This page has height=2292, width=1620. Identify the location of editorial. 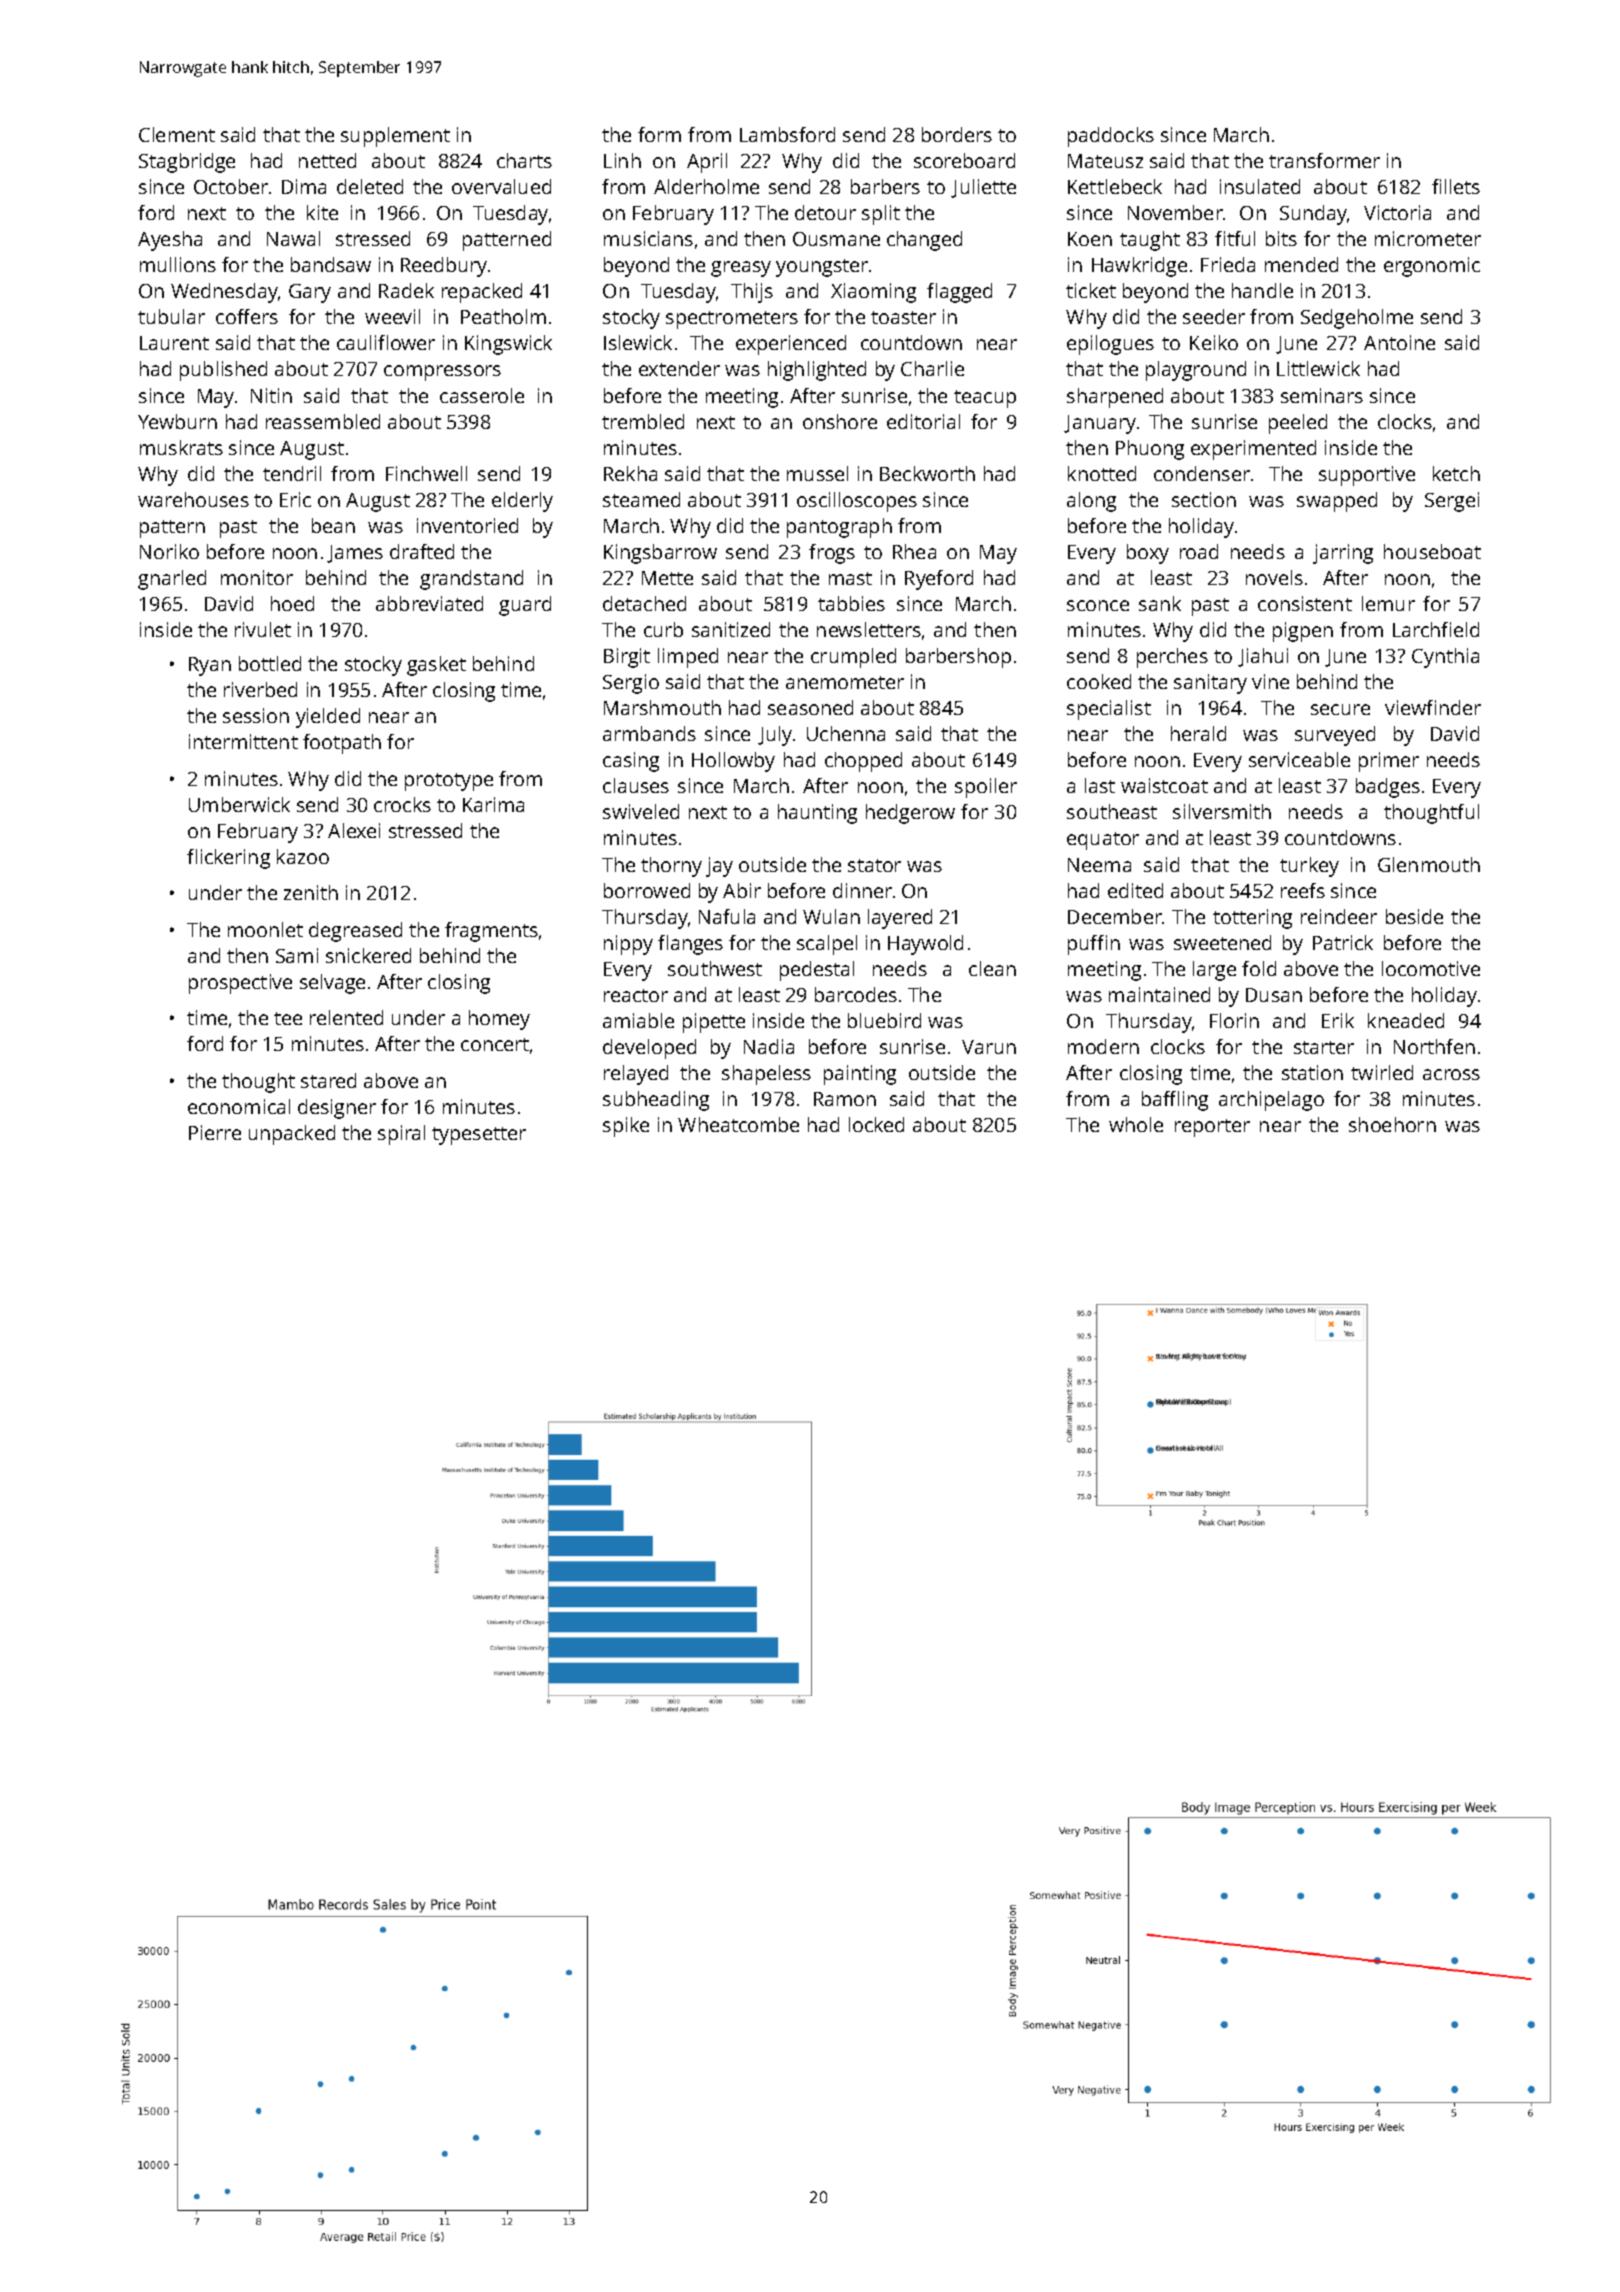
(923, 421).
